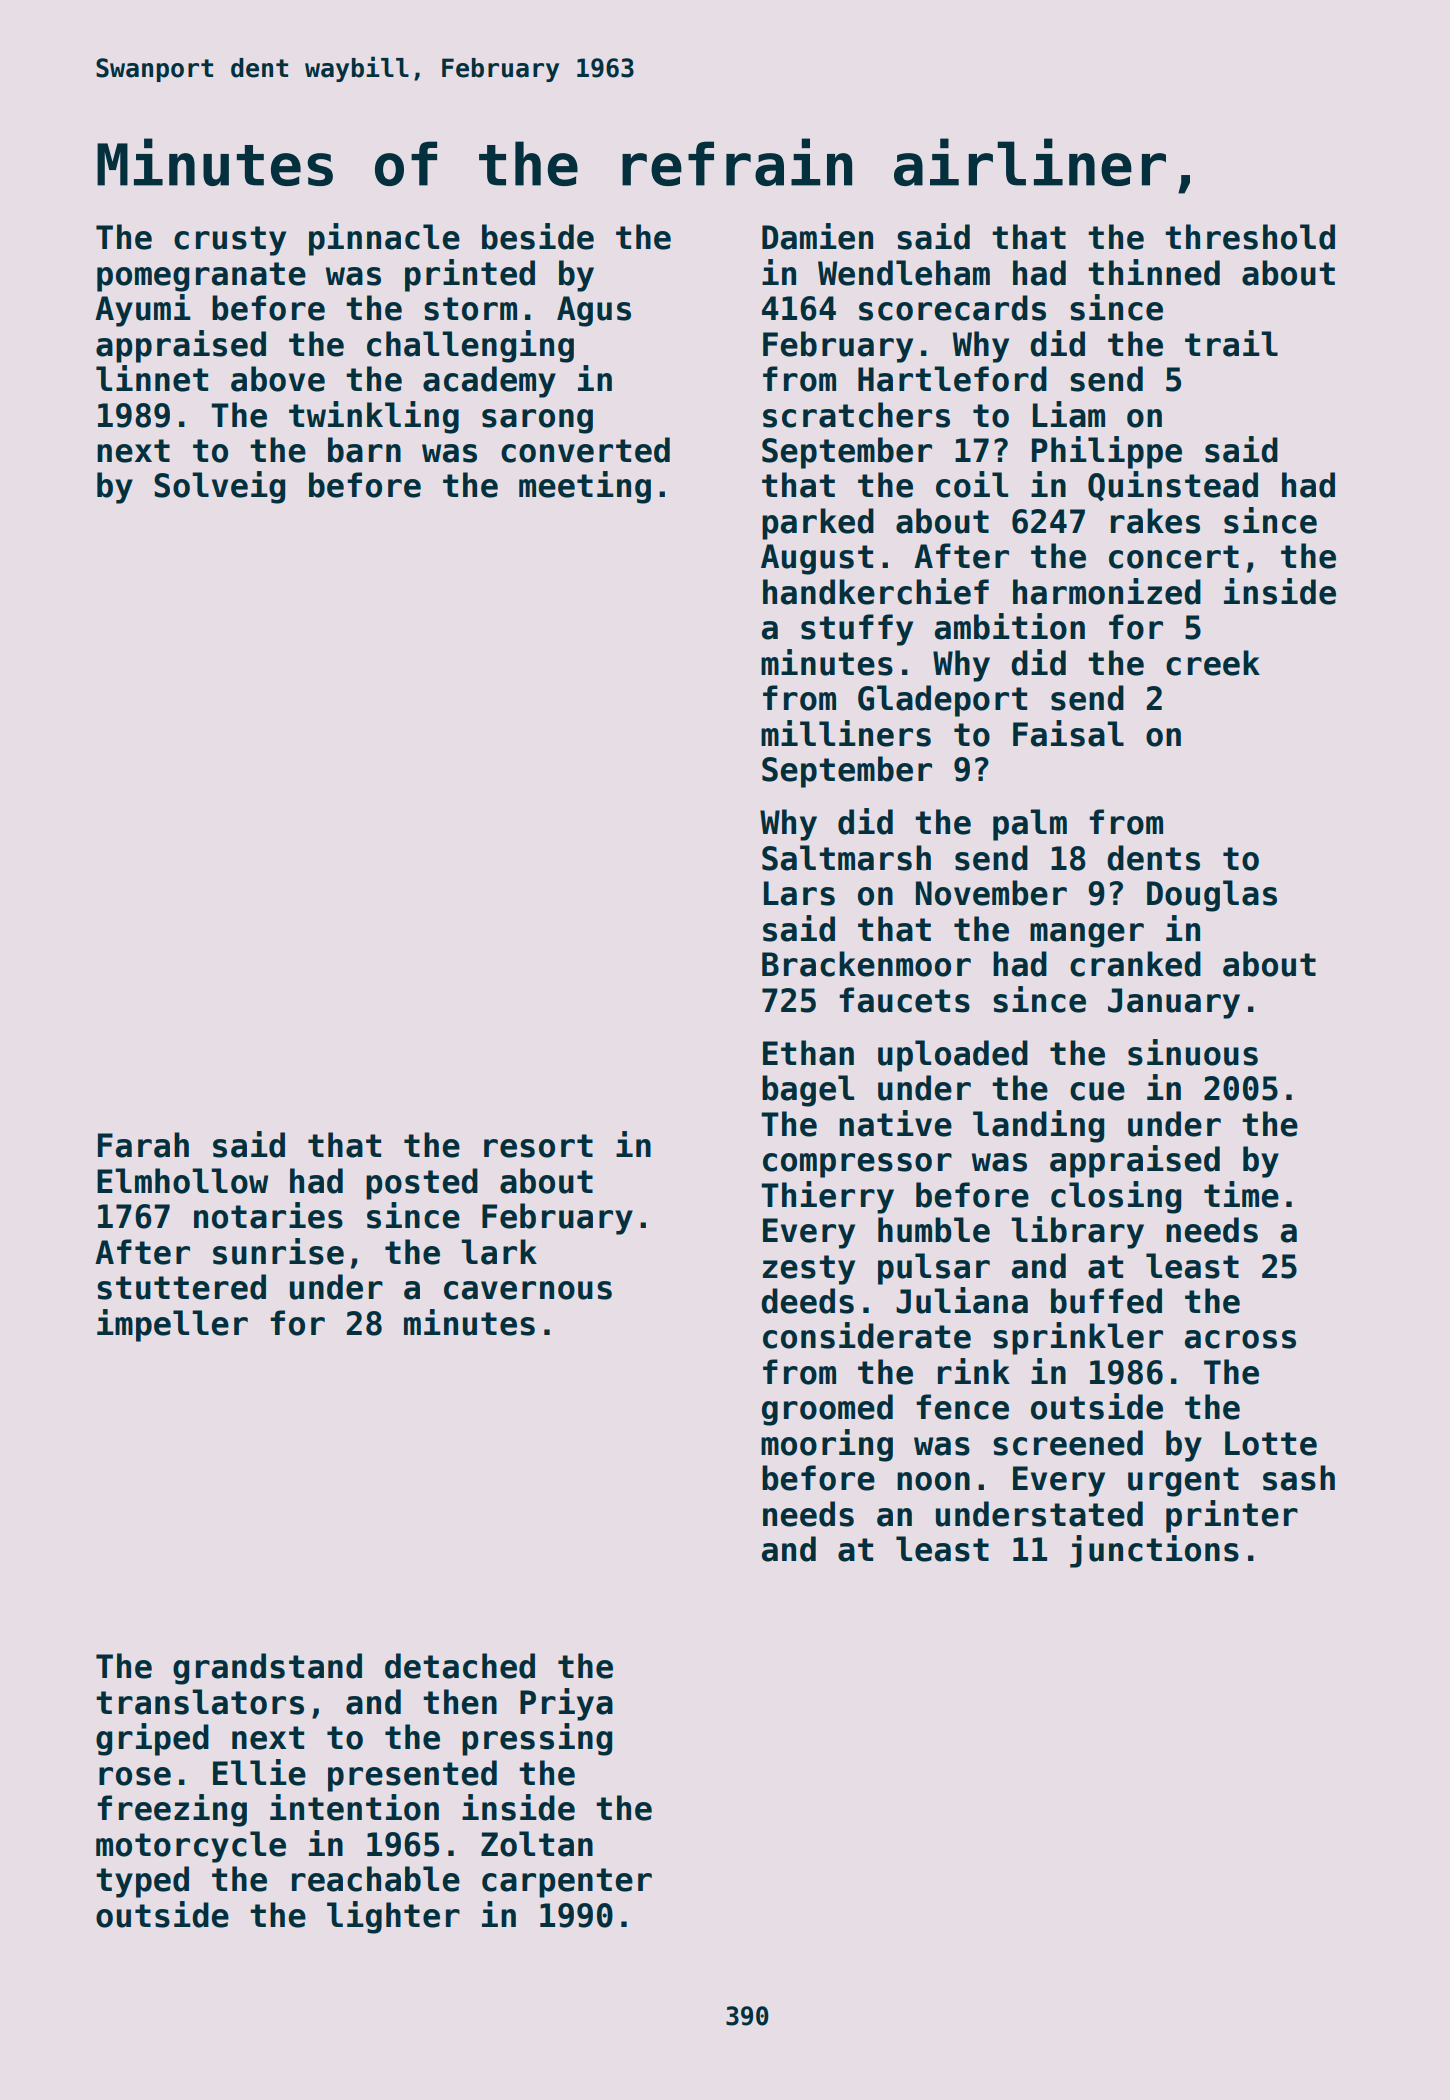 This document has height=2100, width=1450. What do you see at coordinates (808, 1091) in the document?
I see `bagel` at bounding box center [808, 1091].
